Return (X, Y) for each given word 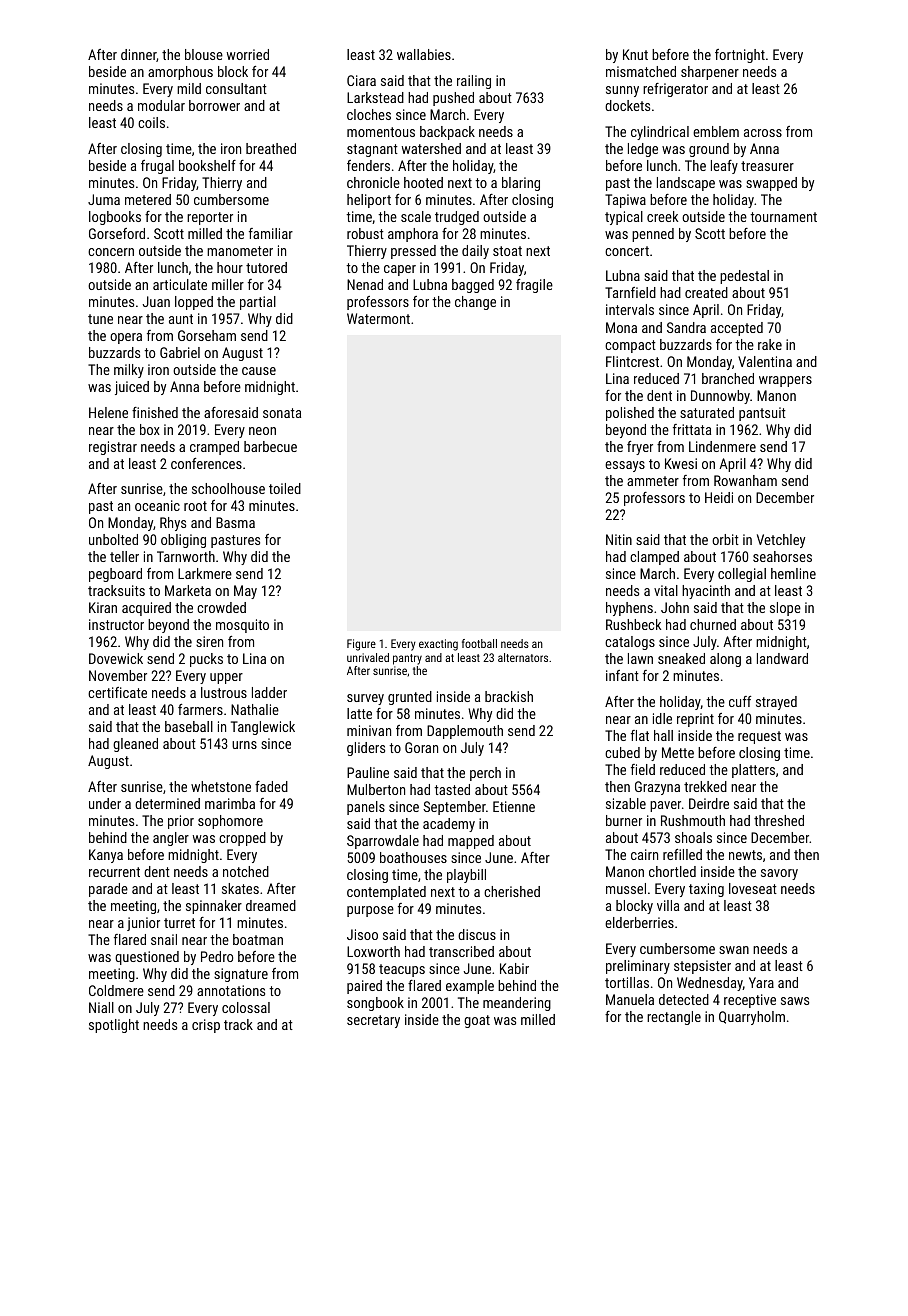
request (759, 737)
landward (782, 658)
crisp (206, 1026)
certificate (117, 692)
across (763, 133)
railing (474, 82)
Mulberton (376, 789)
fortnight (740, 56)
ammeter (653, 481)
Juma (104, 199)
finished (155, 412)
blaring (521, 184)
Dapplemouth (465, 732)
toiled (285, 488)
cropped (242, 839)
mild (189, 88)
